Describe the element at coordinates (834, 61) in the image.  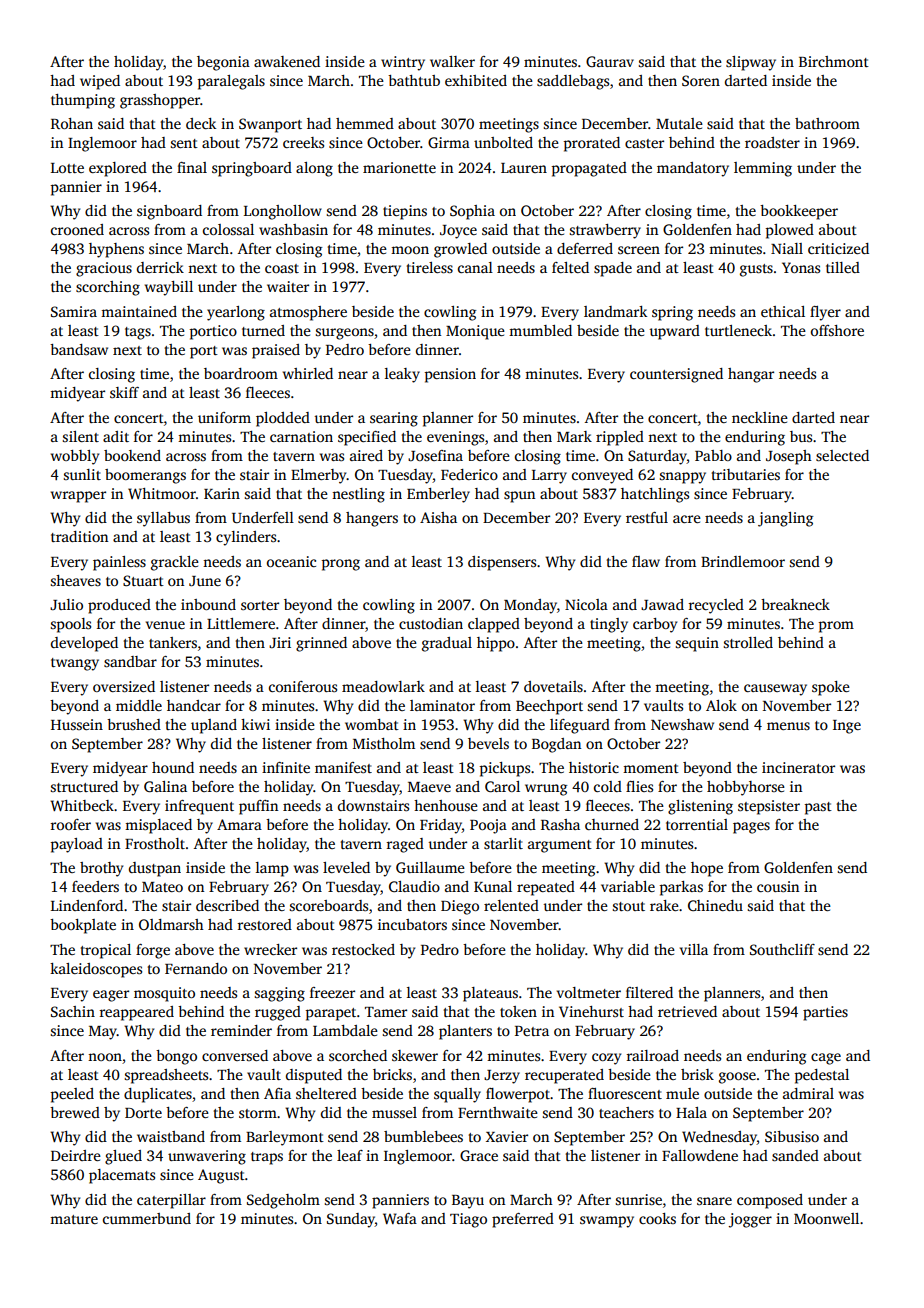
I see `Birchmont` at that location.
